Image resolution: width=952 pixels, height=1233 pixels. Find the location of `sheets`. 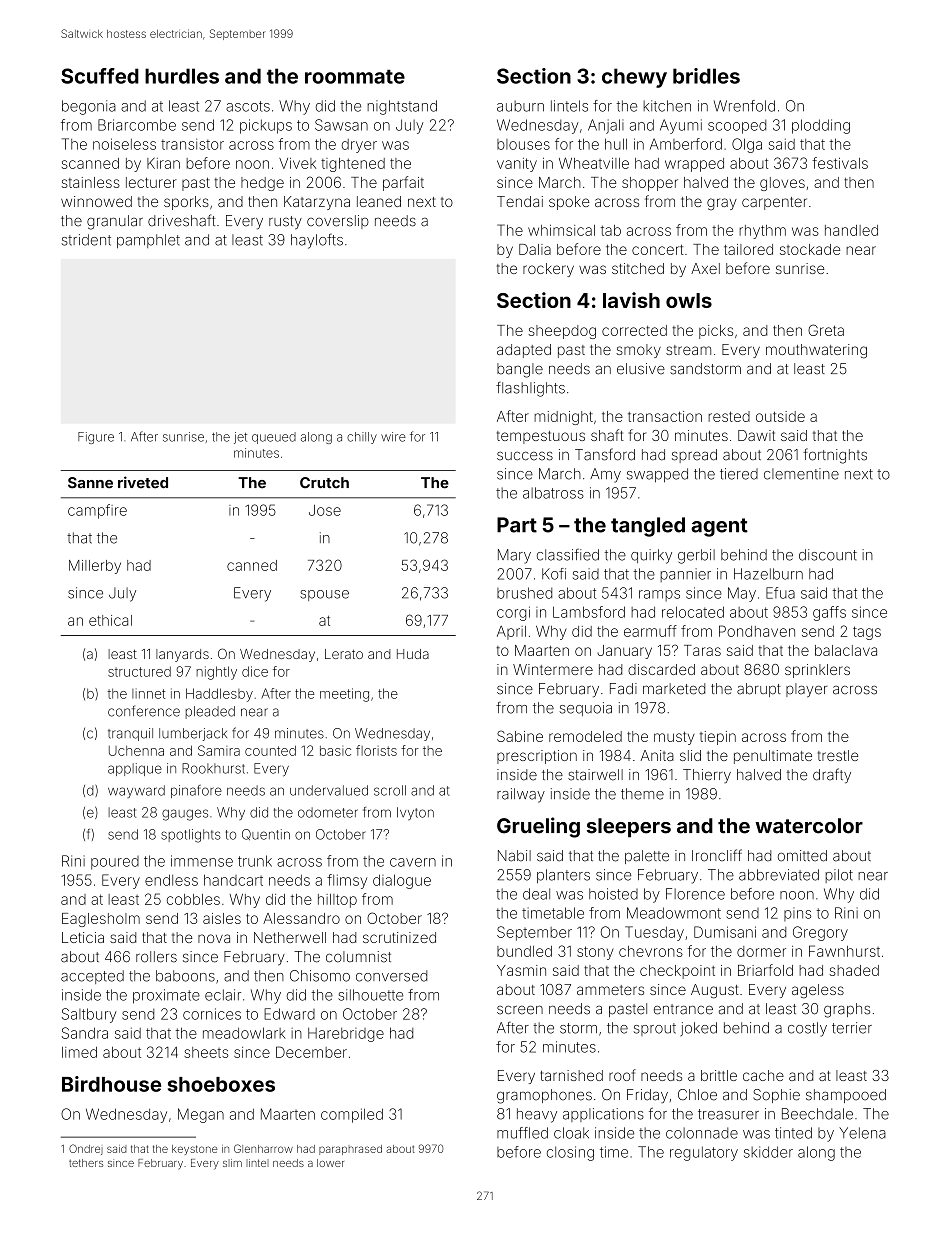

sheets is located at coordinates (206, 1052).
